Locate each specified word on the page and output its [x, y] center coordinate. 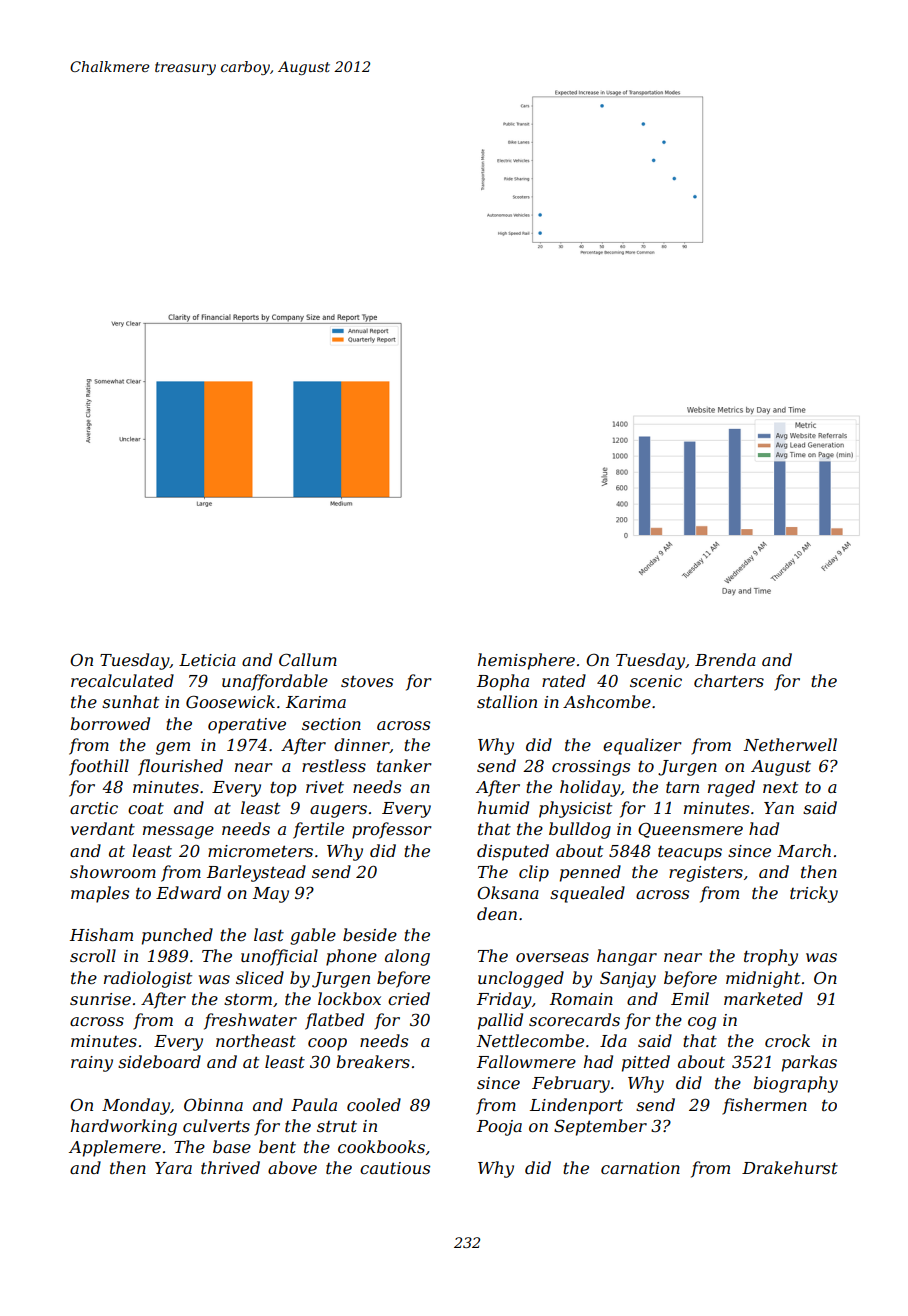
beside [370, 934]
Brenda [725, 659]
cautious [395, 1168]
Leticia [207, 660]
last [269, 934]
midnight [763, 979]
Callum [308, 659]
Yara [173, 1168]
